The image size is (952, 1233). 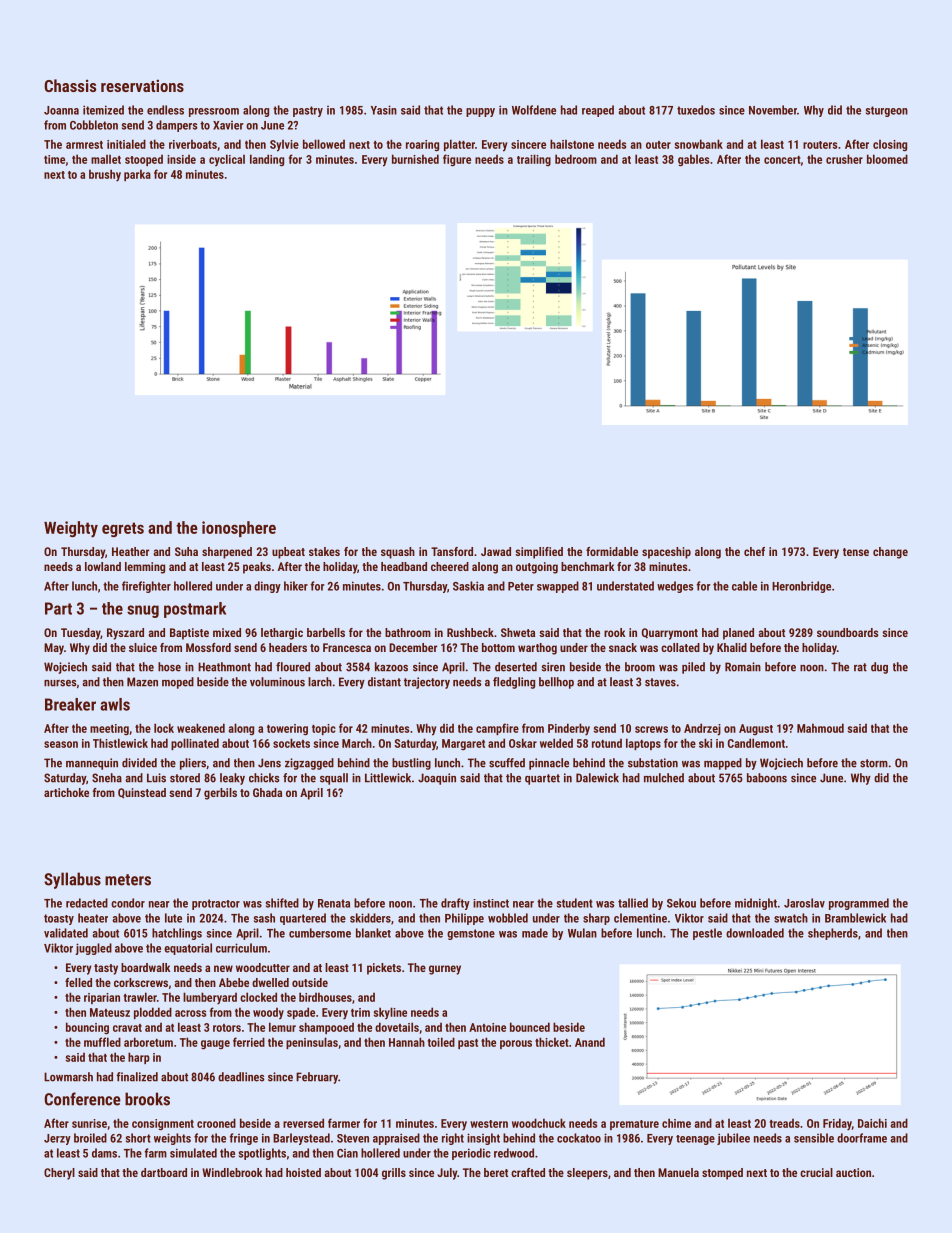 I want to click on soundboards, so click(x=847, y=632).
